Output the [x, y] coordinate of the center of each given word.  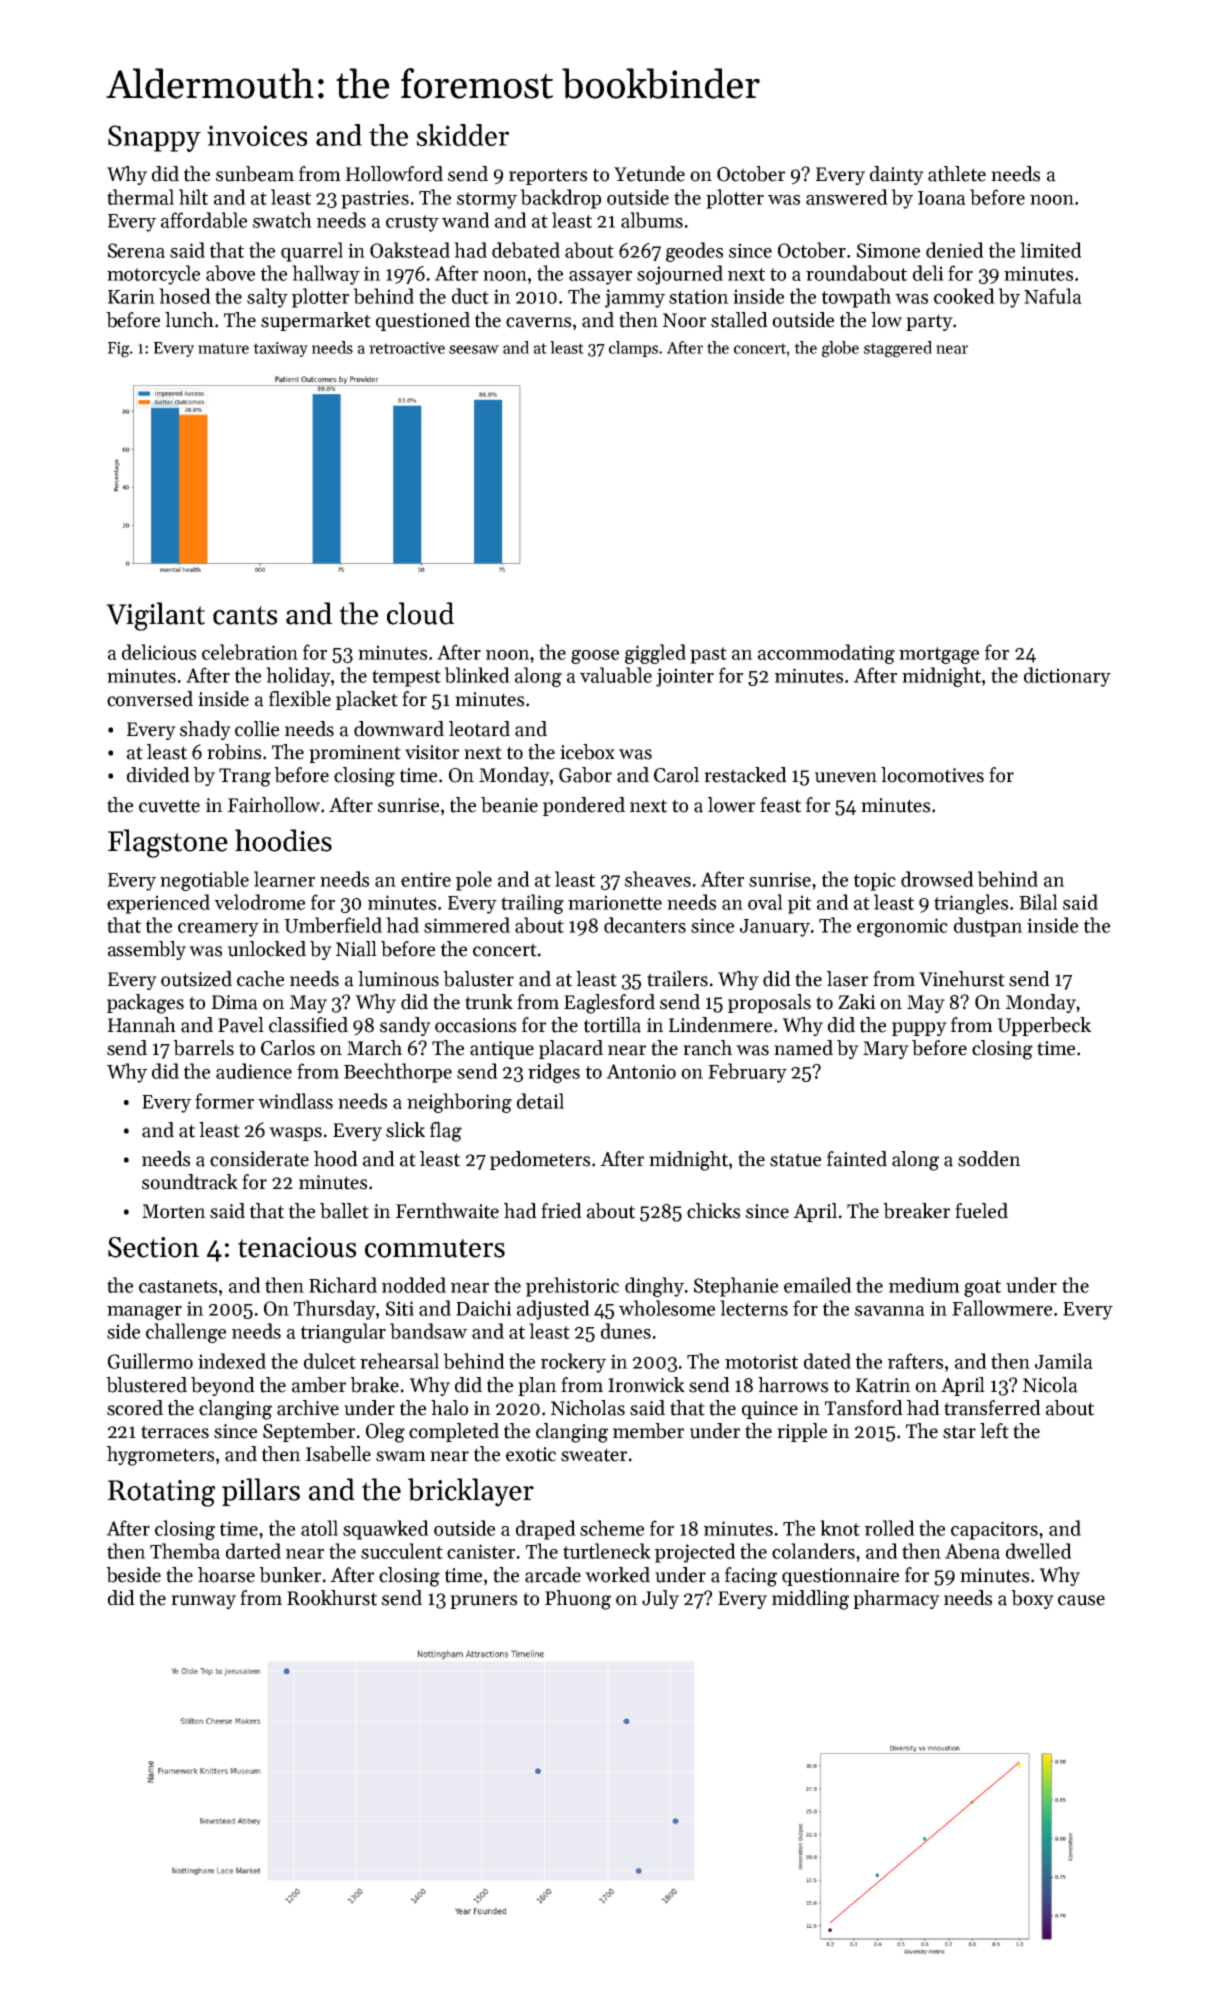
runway [203, 1602]
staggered [898, 349]
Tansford [864, 1408]
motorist [761, 1361]
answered [847, 197]
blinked [477, 675]
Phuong [578, 1600]
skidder [463, 135]
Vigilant [155, 616]
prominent [355, 754]
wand [466, 220]
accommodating [826, 654]
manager [144, 1313]
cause [1081, 1600]
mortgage [939, 655]
